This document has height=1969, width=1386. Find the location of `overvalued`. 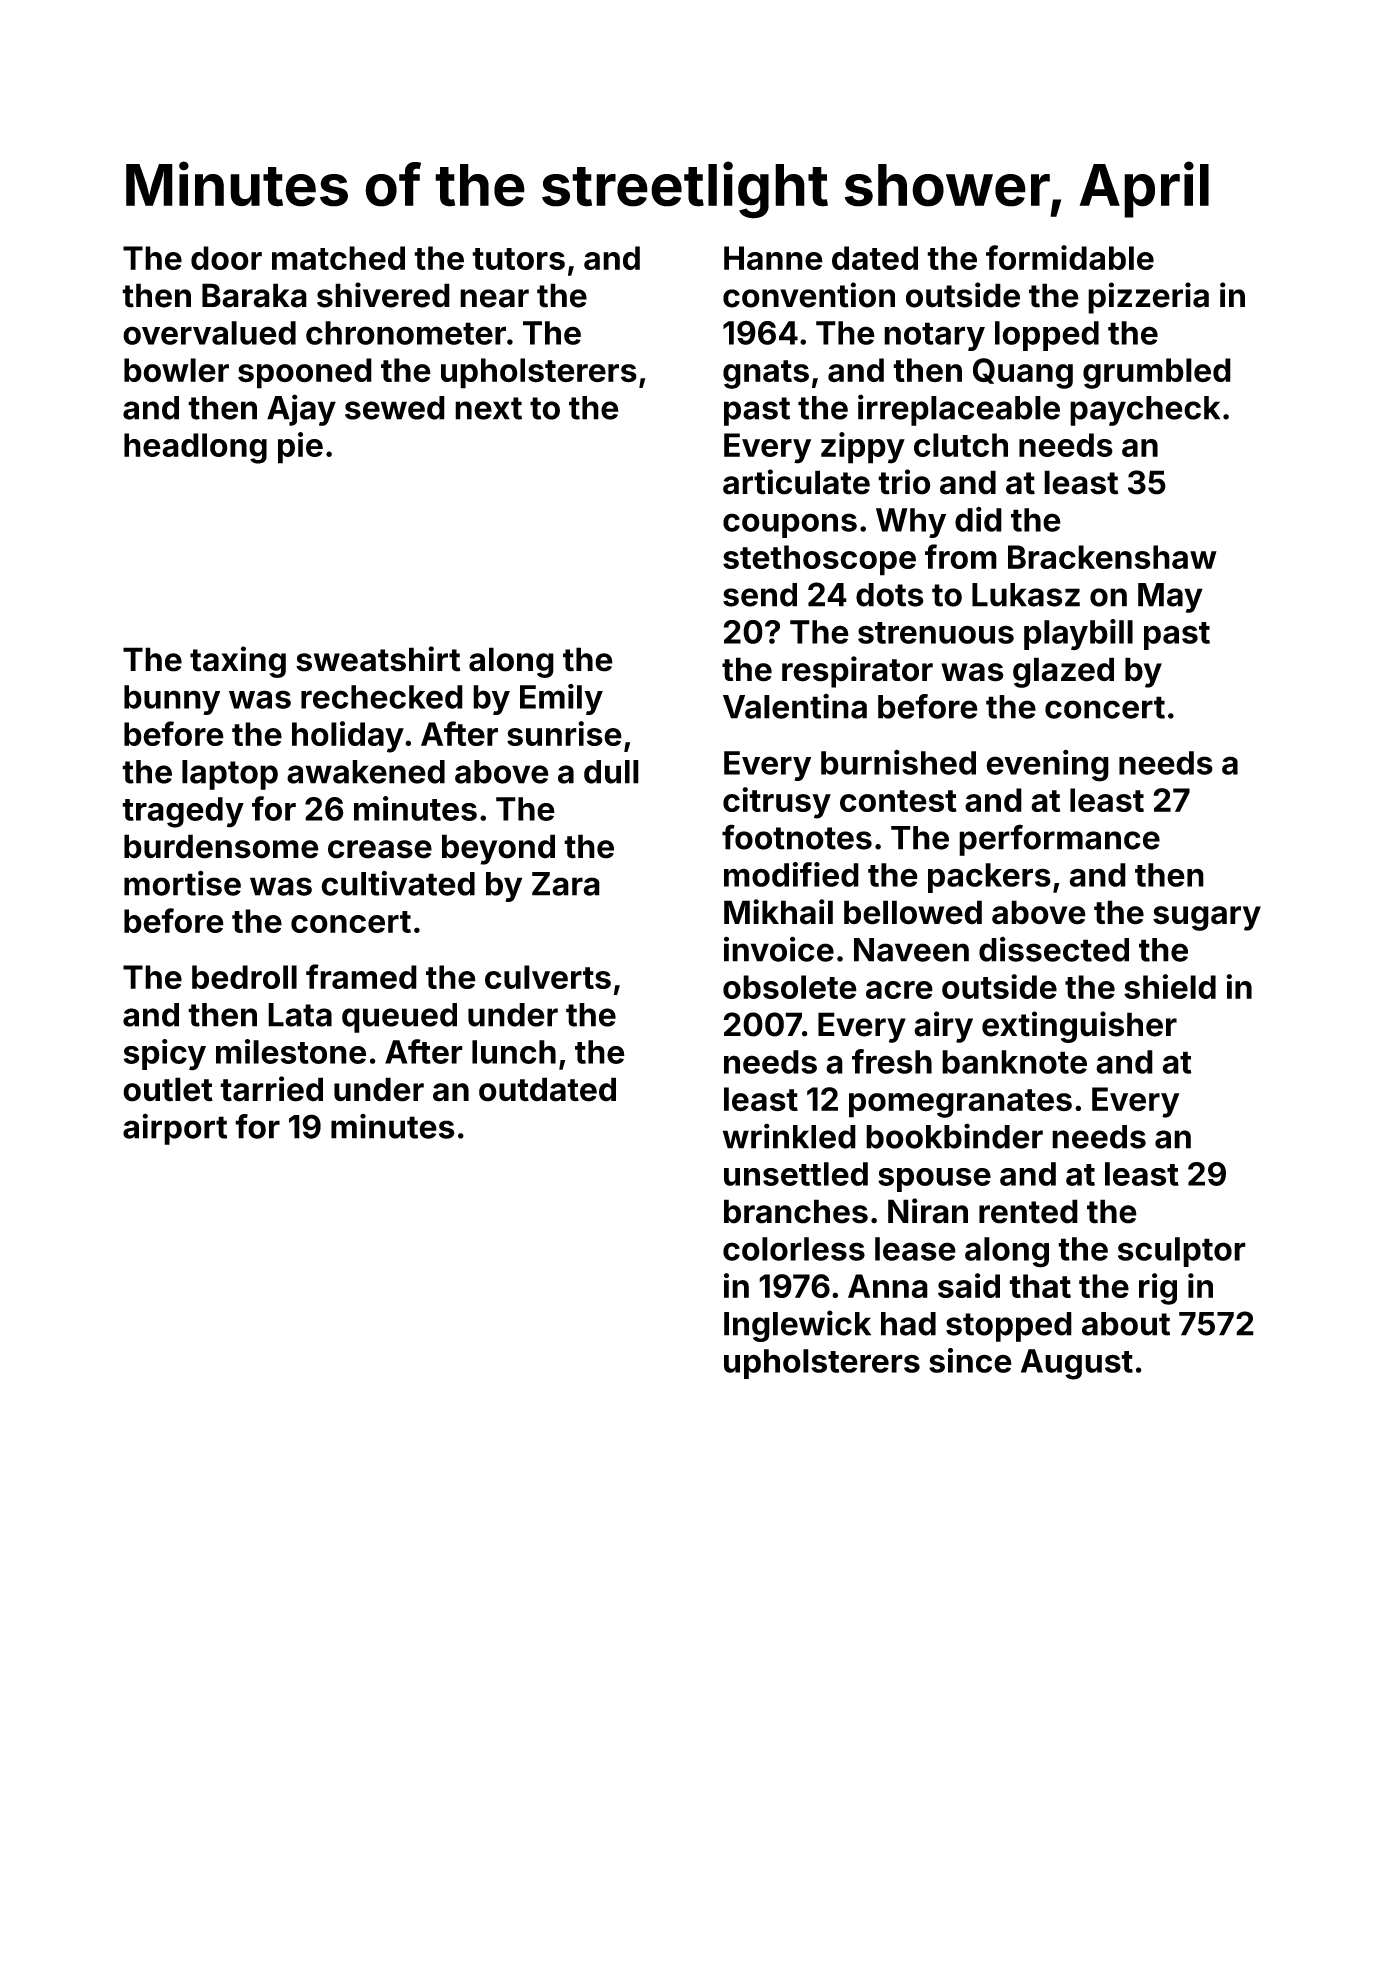

overvalued is located at coordinates (209, 333).
